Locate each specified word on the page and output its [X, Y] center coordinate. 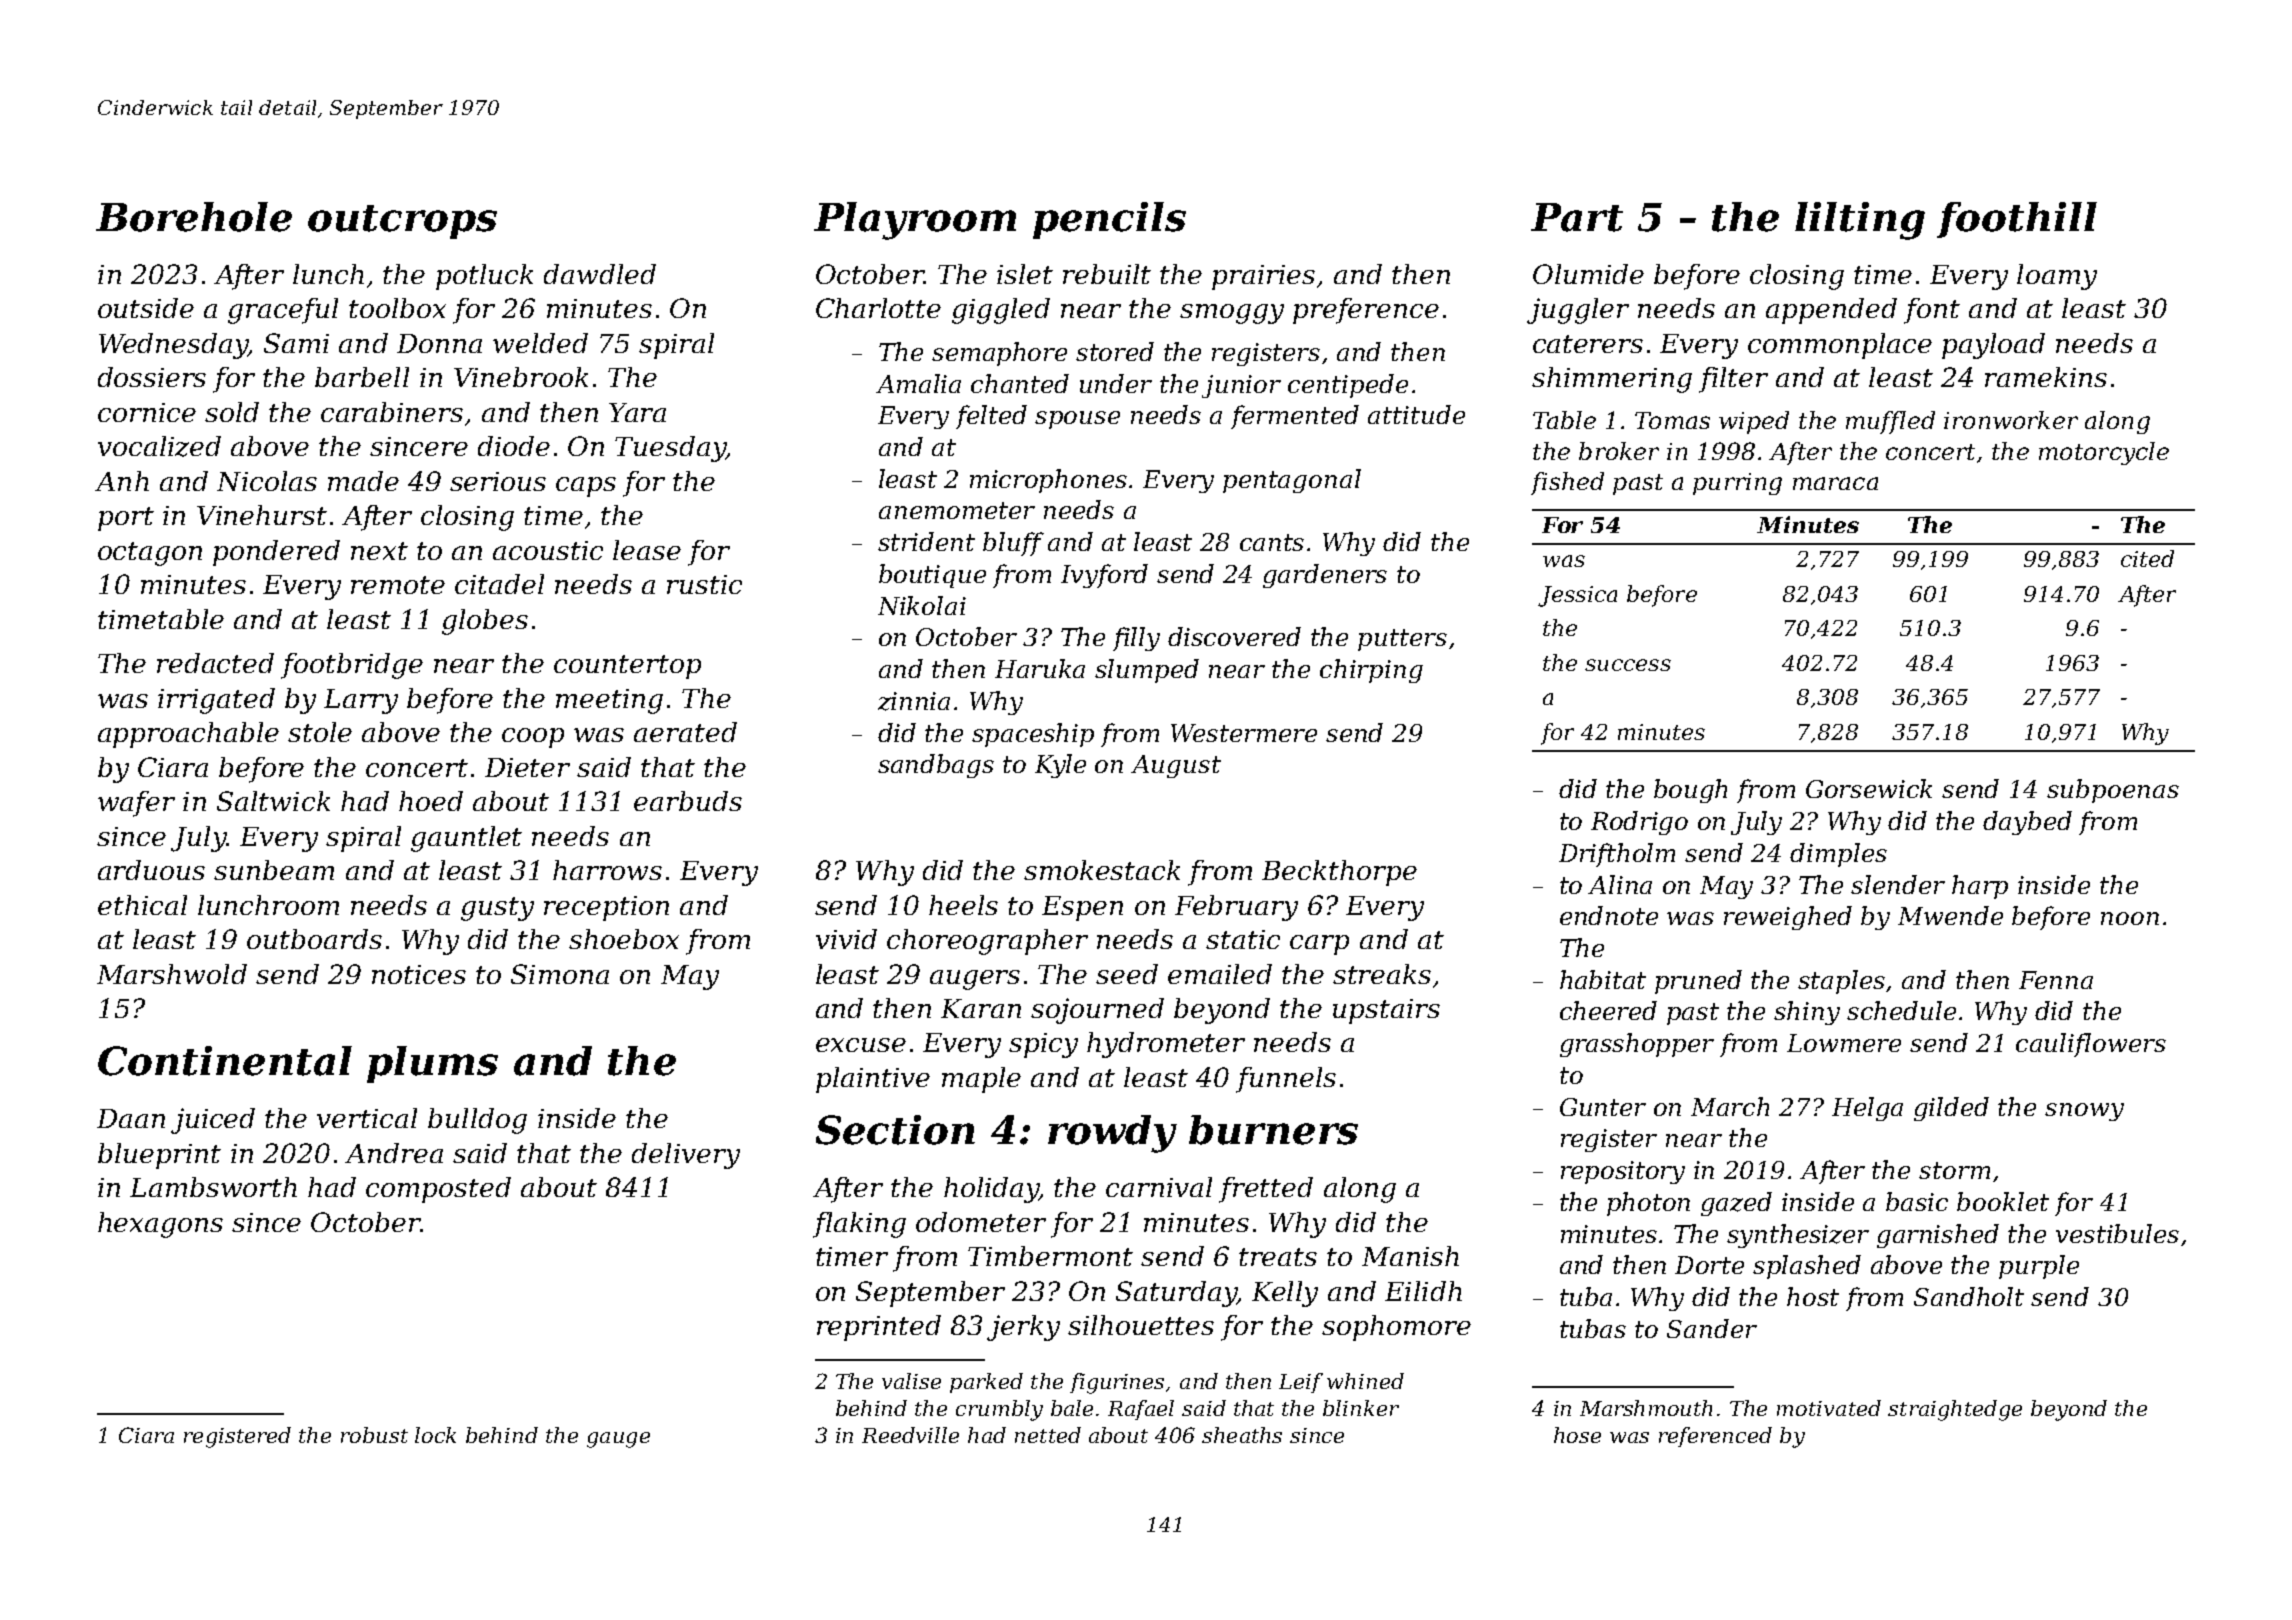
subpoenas [2113, 791]
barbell [362, 377]
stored [1115, 351]
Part [1577, 217]
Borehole [194, 217]
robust [374, 1435]
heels [963, 905]
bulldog [477, 1121]
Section [895, 1130]
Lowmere [1844, 1043]
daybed [2027, 823]
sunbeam [274, 870]
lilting [1860, 221]
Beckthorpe [1339, 873]
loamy [2057, 277]
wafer [136, 804]
